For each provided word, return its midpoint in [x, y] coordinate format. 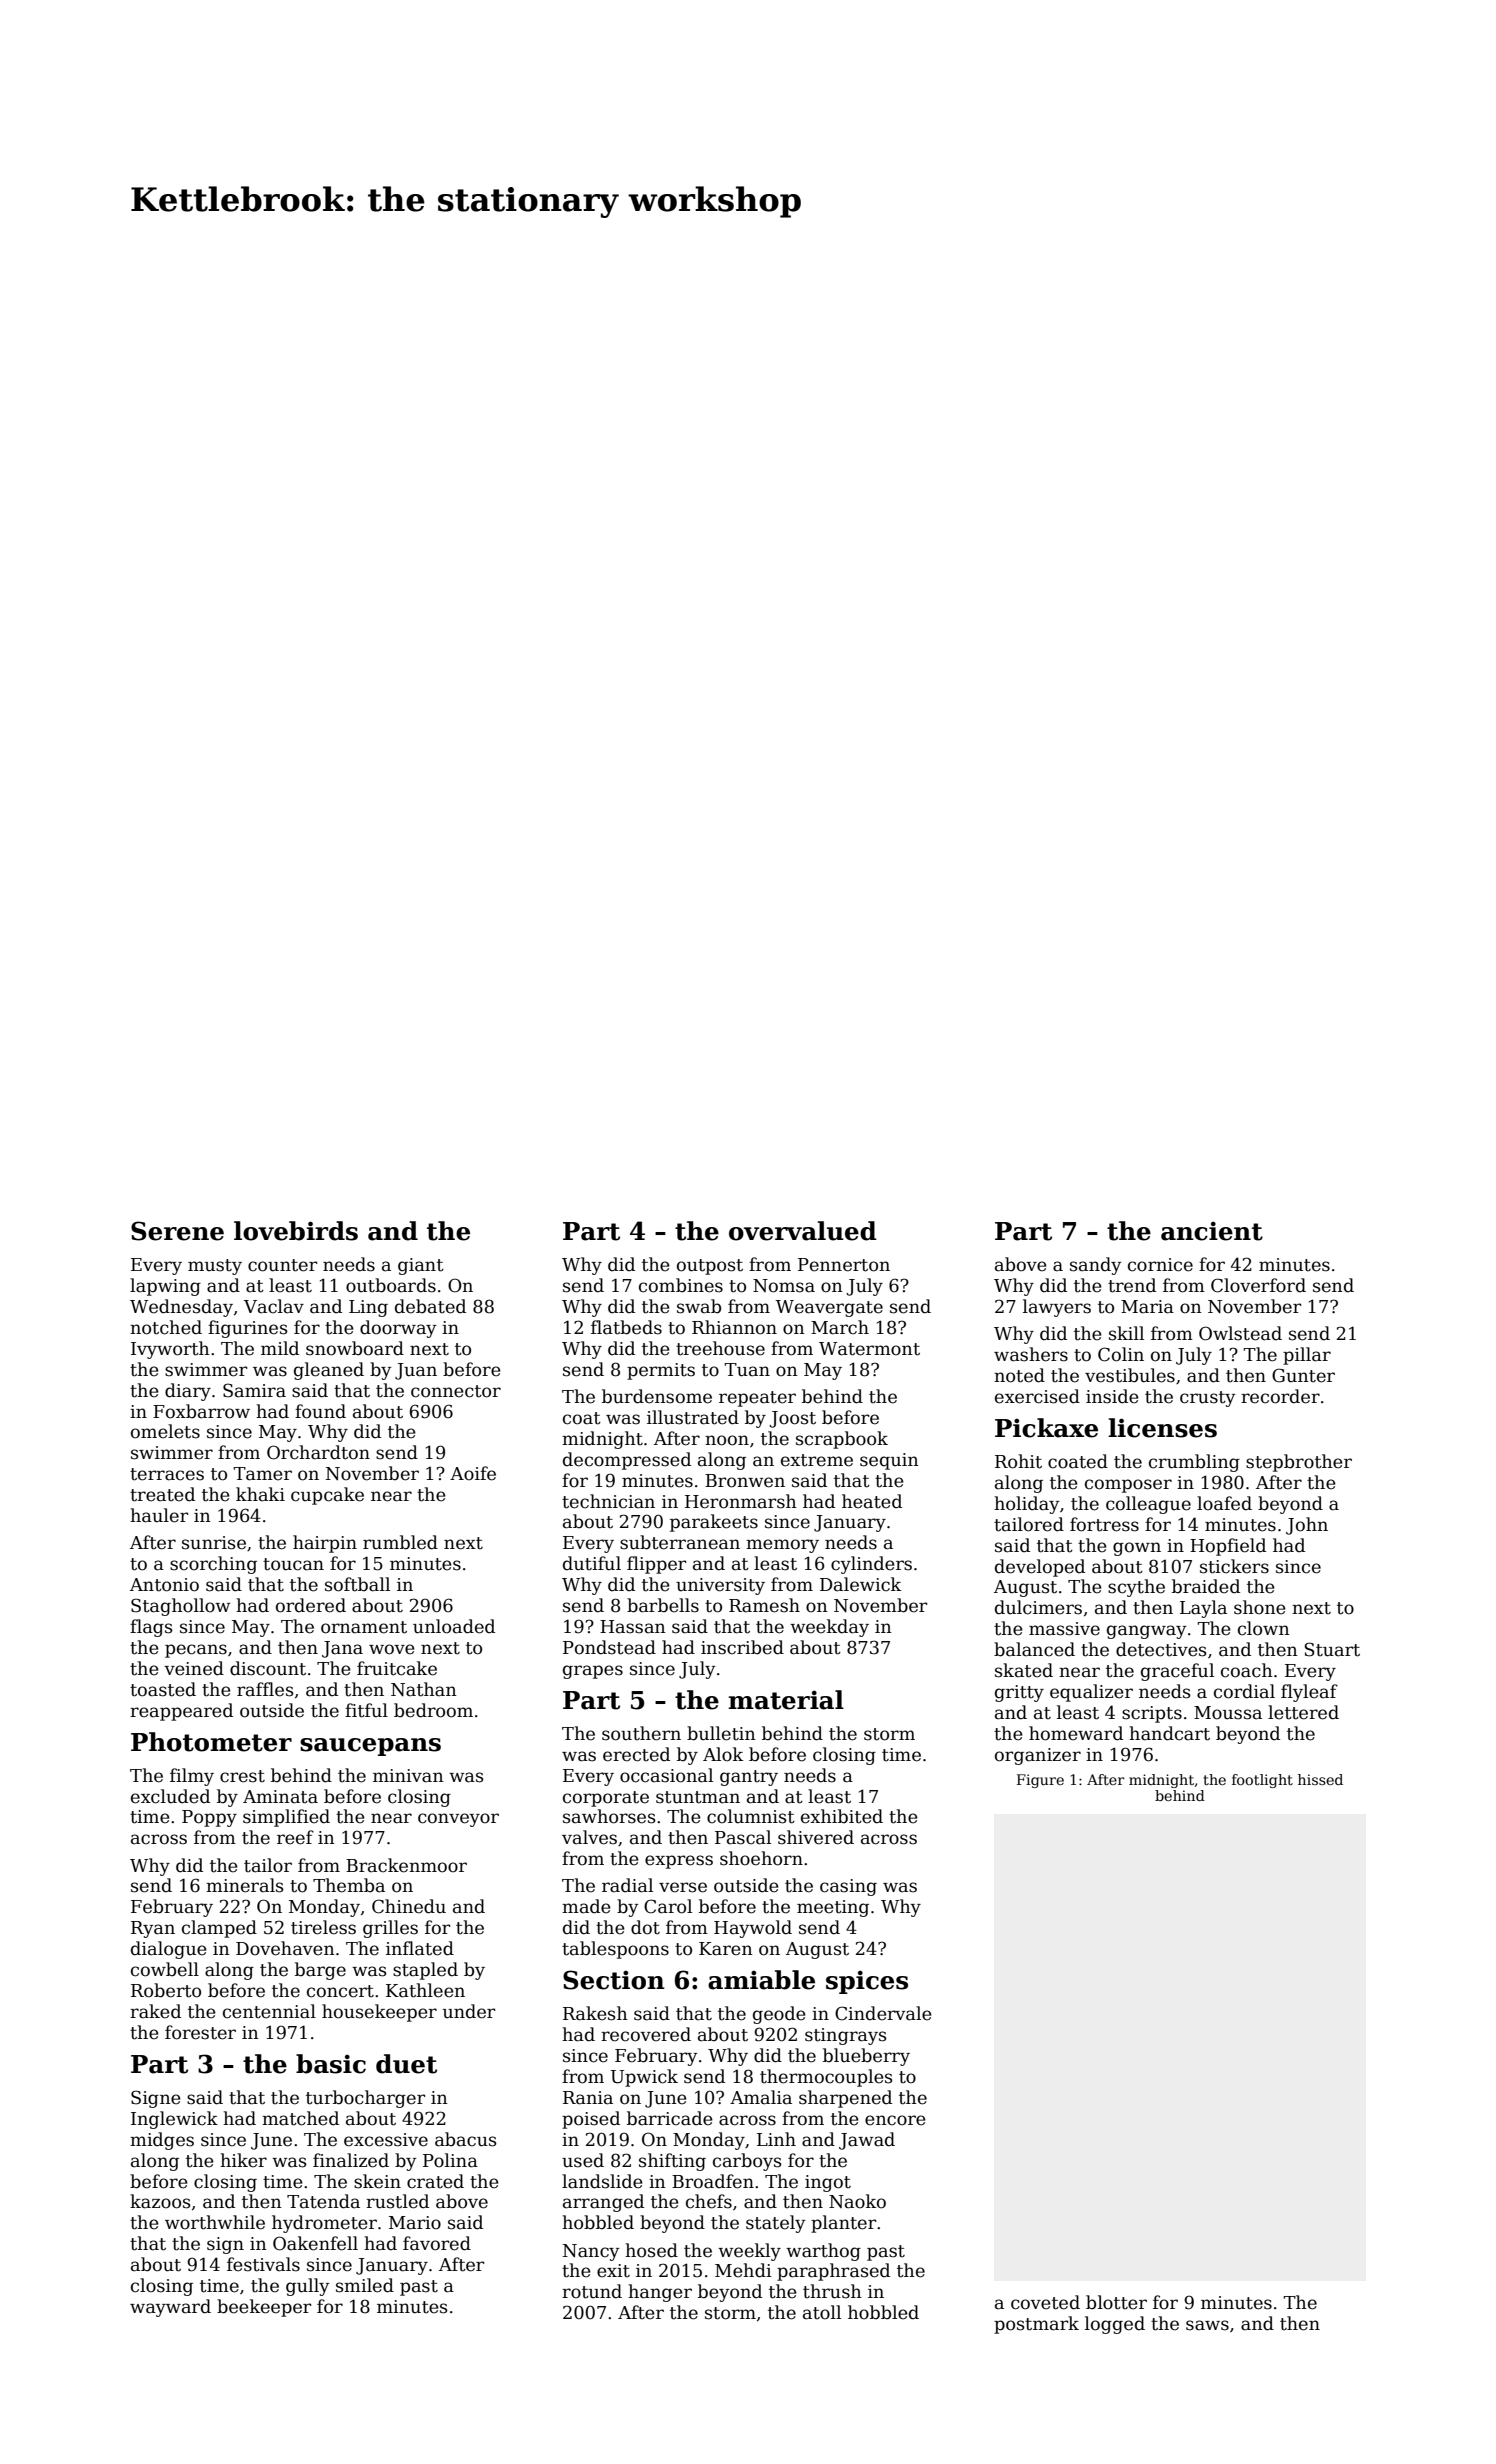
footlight [1262, 1781]
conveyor [458, 1820]
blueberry [866, 2057]
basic [331, 2064]
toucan [293, 1564]
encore [895, 2120]
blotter [1116, 2302]
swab [699, 1306]
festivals [263, 2264]
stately [775, 2224]
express [679, 1862]
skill [1126, 1333]
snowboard [355, 1348]
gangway [1146, 1632]
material [786, 1700]
